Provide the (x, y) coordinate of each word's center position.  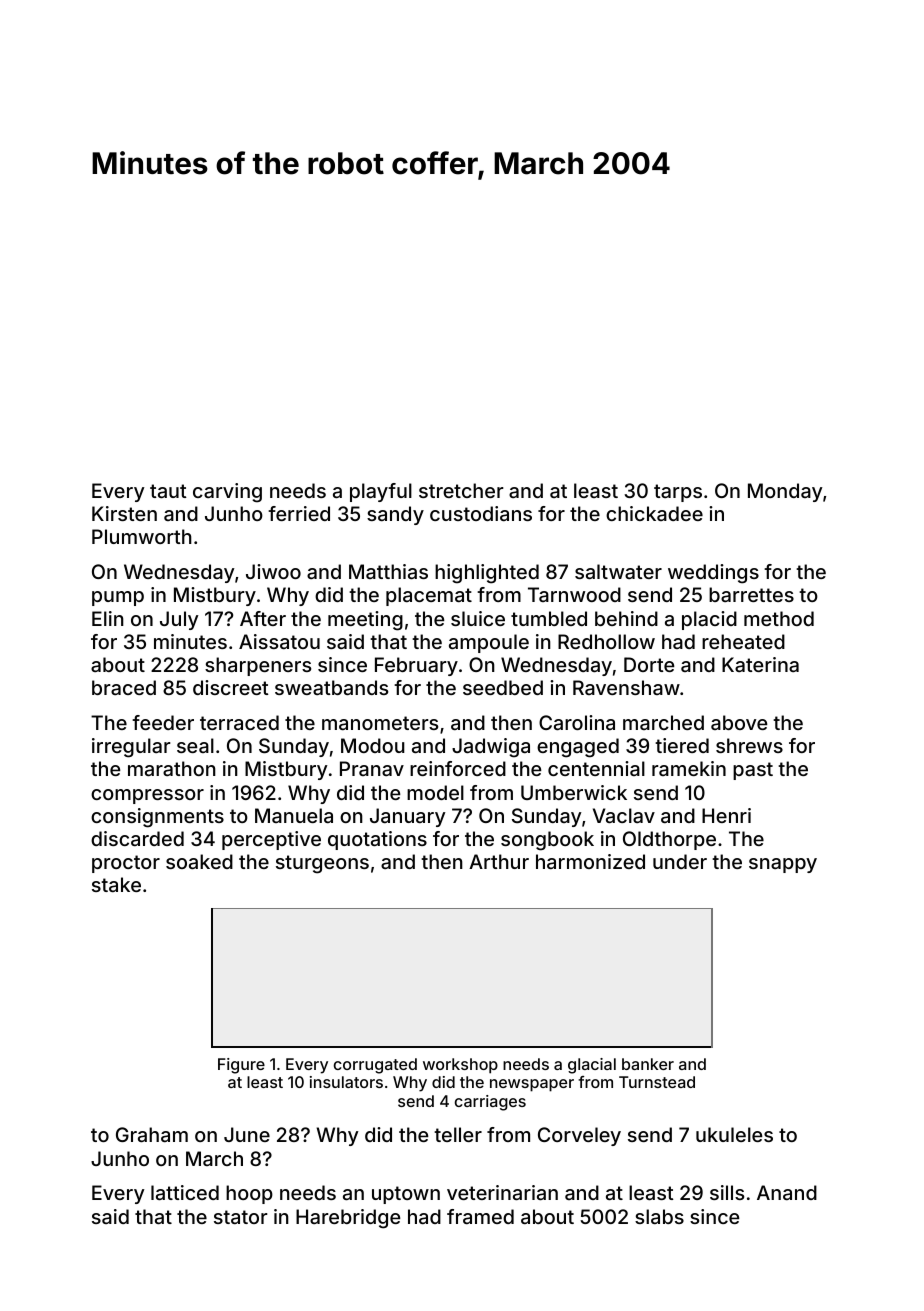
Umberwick (574, 792)
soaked (199, 861)
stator (241, 1217)
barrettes (751, 594)
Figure (241, 1066)
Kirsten (124, 513)
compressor (147, 796)
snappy (783, 865)
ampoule (489, 643)
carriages (490, 1103)
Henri (726, 815)
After (263, 618)
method (779, 618)
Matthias (388, 571)
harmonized (590, 861)
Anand (787, 1192)
